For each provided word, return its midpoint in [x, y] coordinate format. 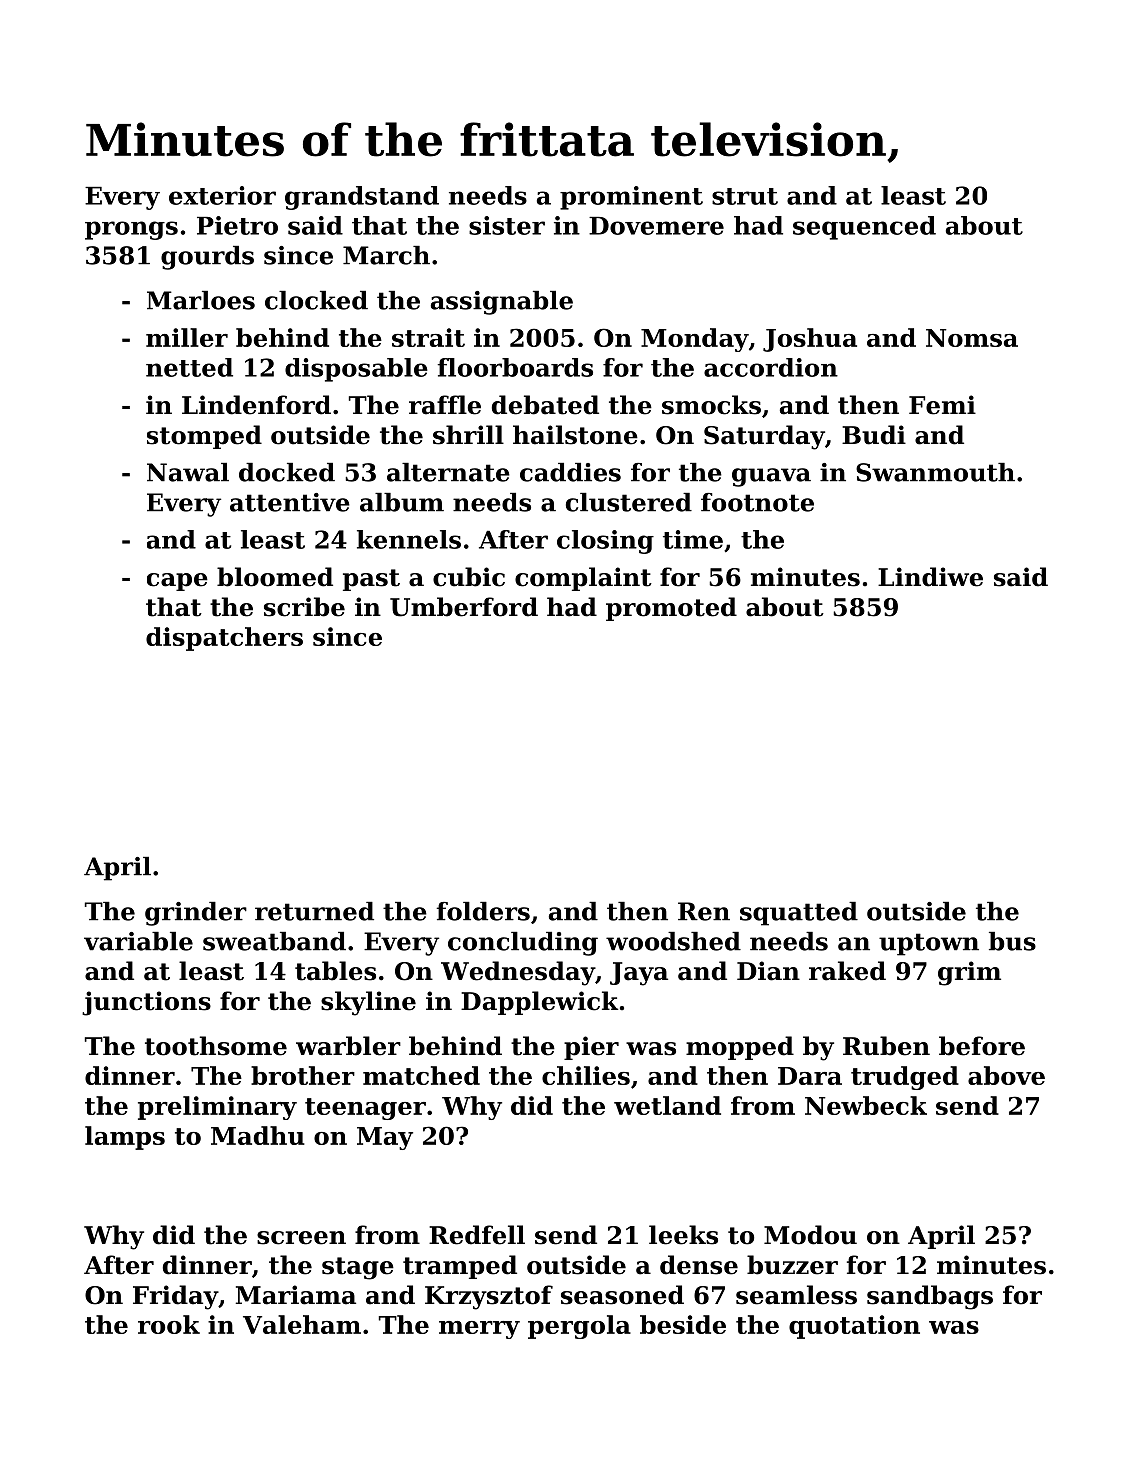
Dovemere [656, 226]
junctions [146, 1003]
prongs [131, 230]
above [1006, 1075]
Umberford [464, 607]
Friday [175, 1297]
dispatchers [224, 639]
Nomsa [972, 338]
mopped [740, 1048]
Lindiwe [930, 577]
